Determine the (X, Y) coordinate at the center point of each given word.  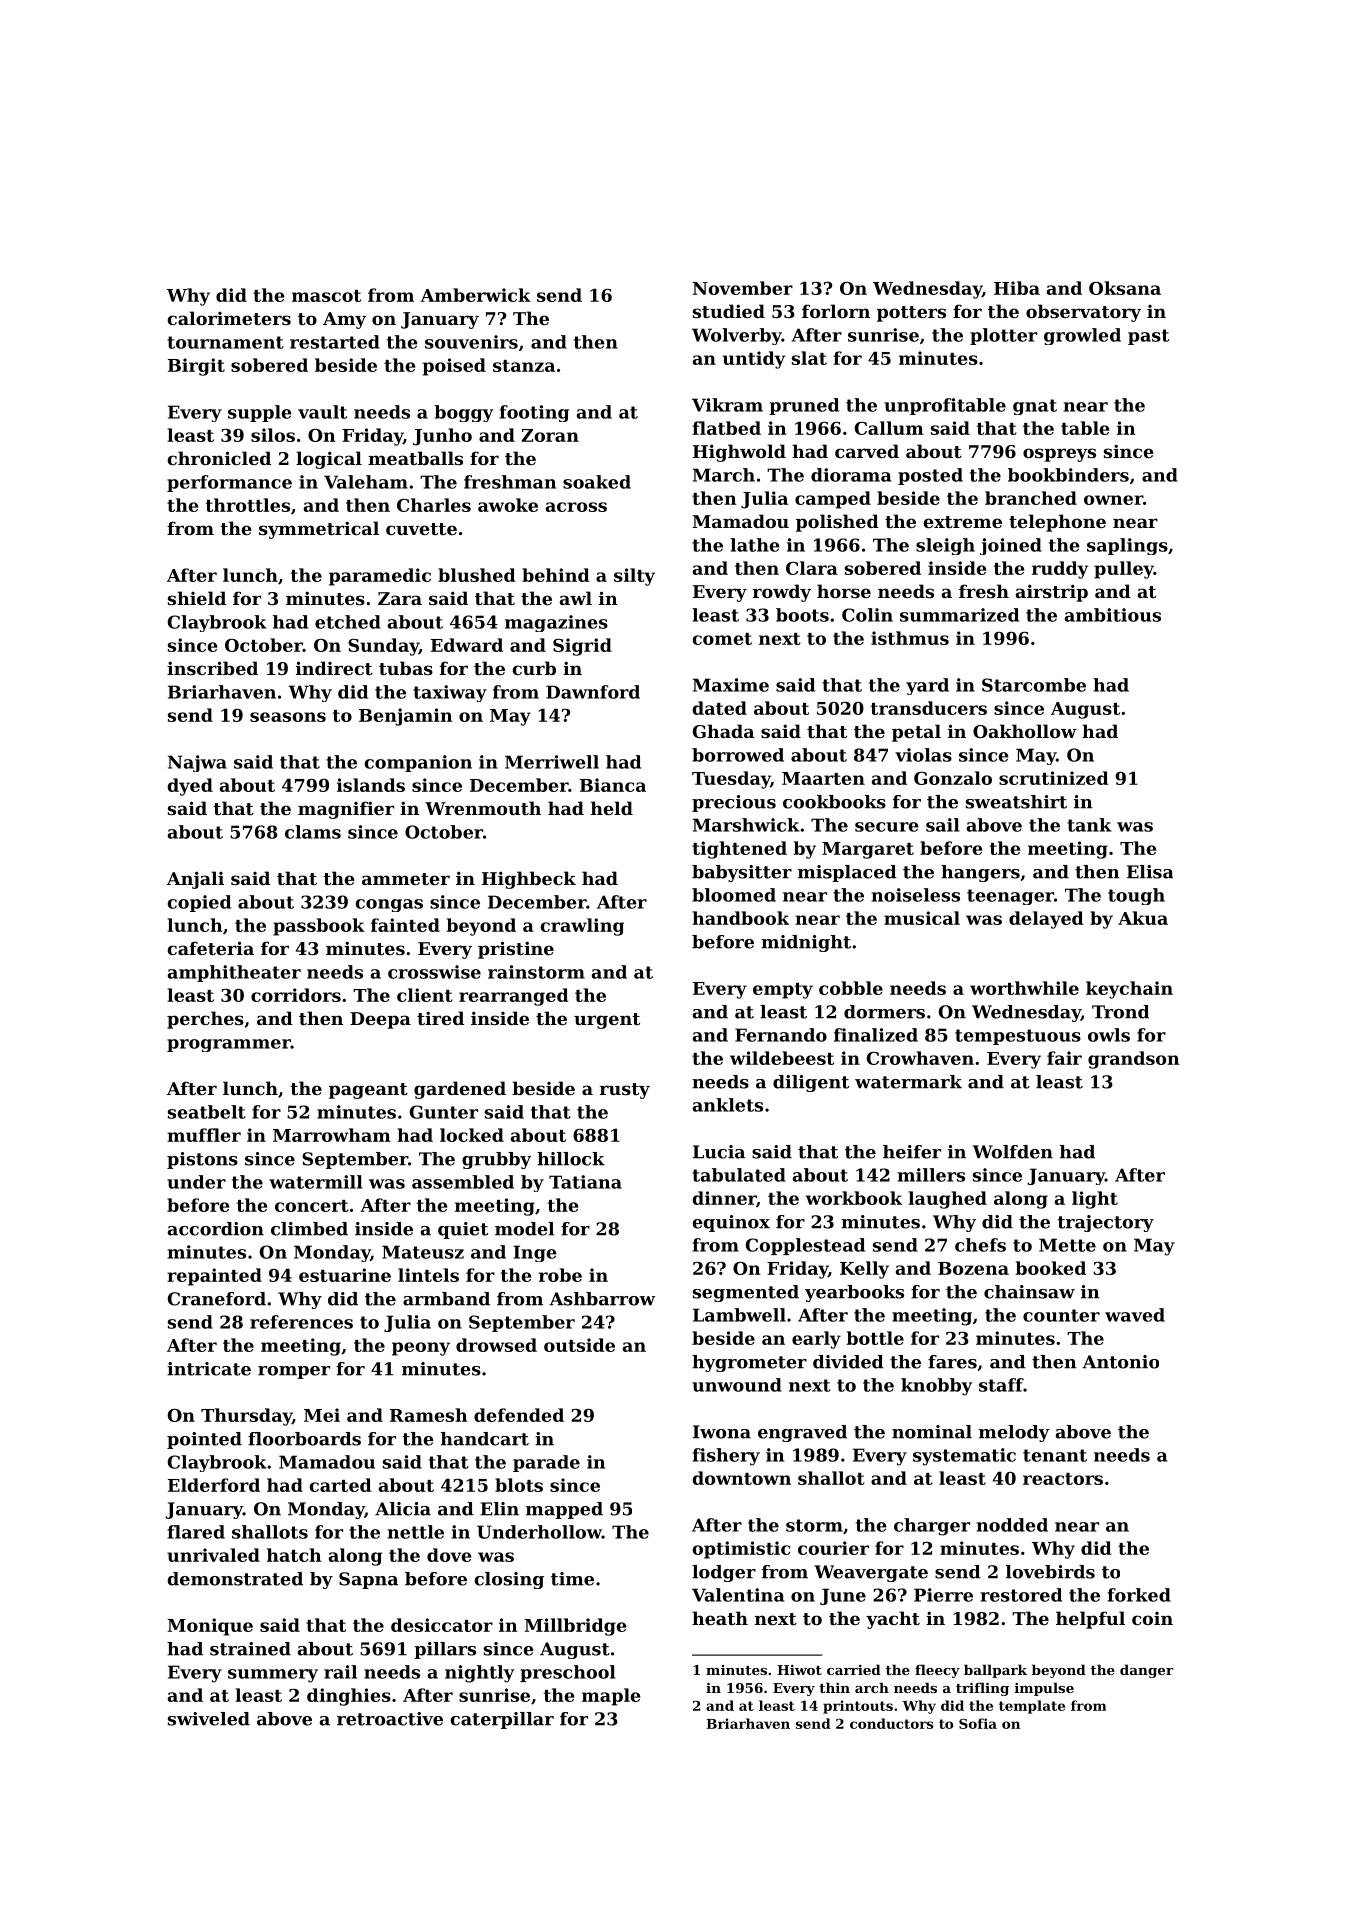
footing (534, 413)
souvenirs (471, 342)
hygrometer (749, 1363)
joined (1011, 546)
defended (519, 1415)
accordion (215, 1229)
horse (844, 591)
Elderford (214, 1485)
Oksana (1125, 288)
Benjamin (406, 717)
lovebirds (1050, 1572)
